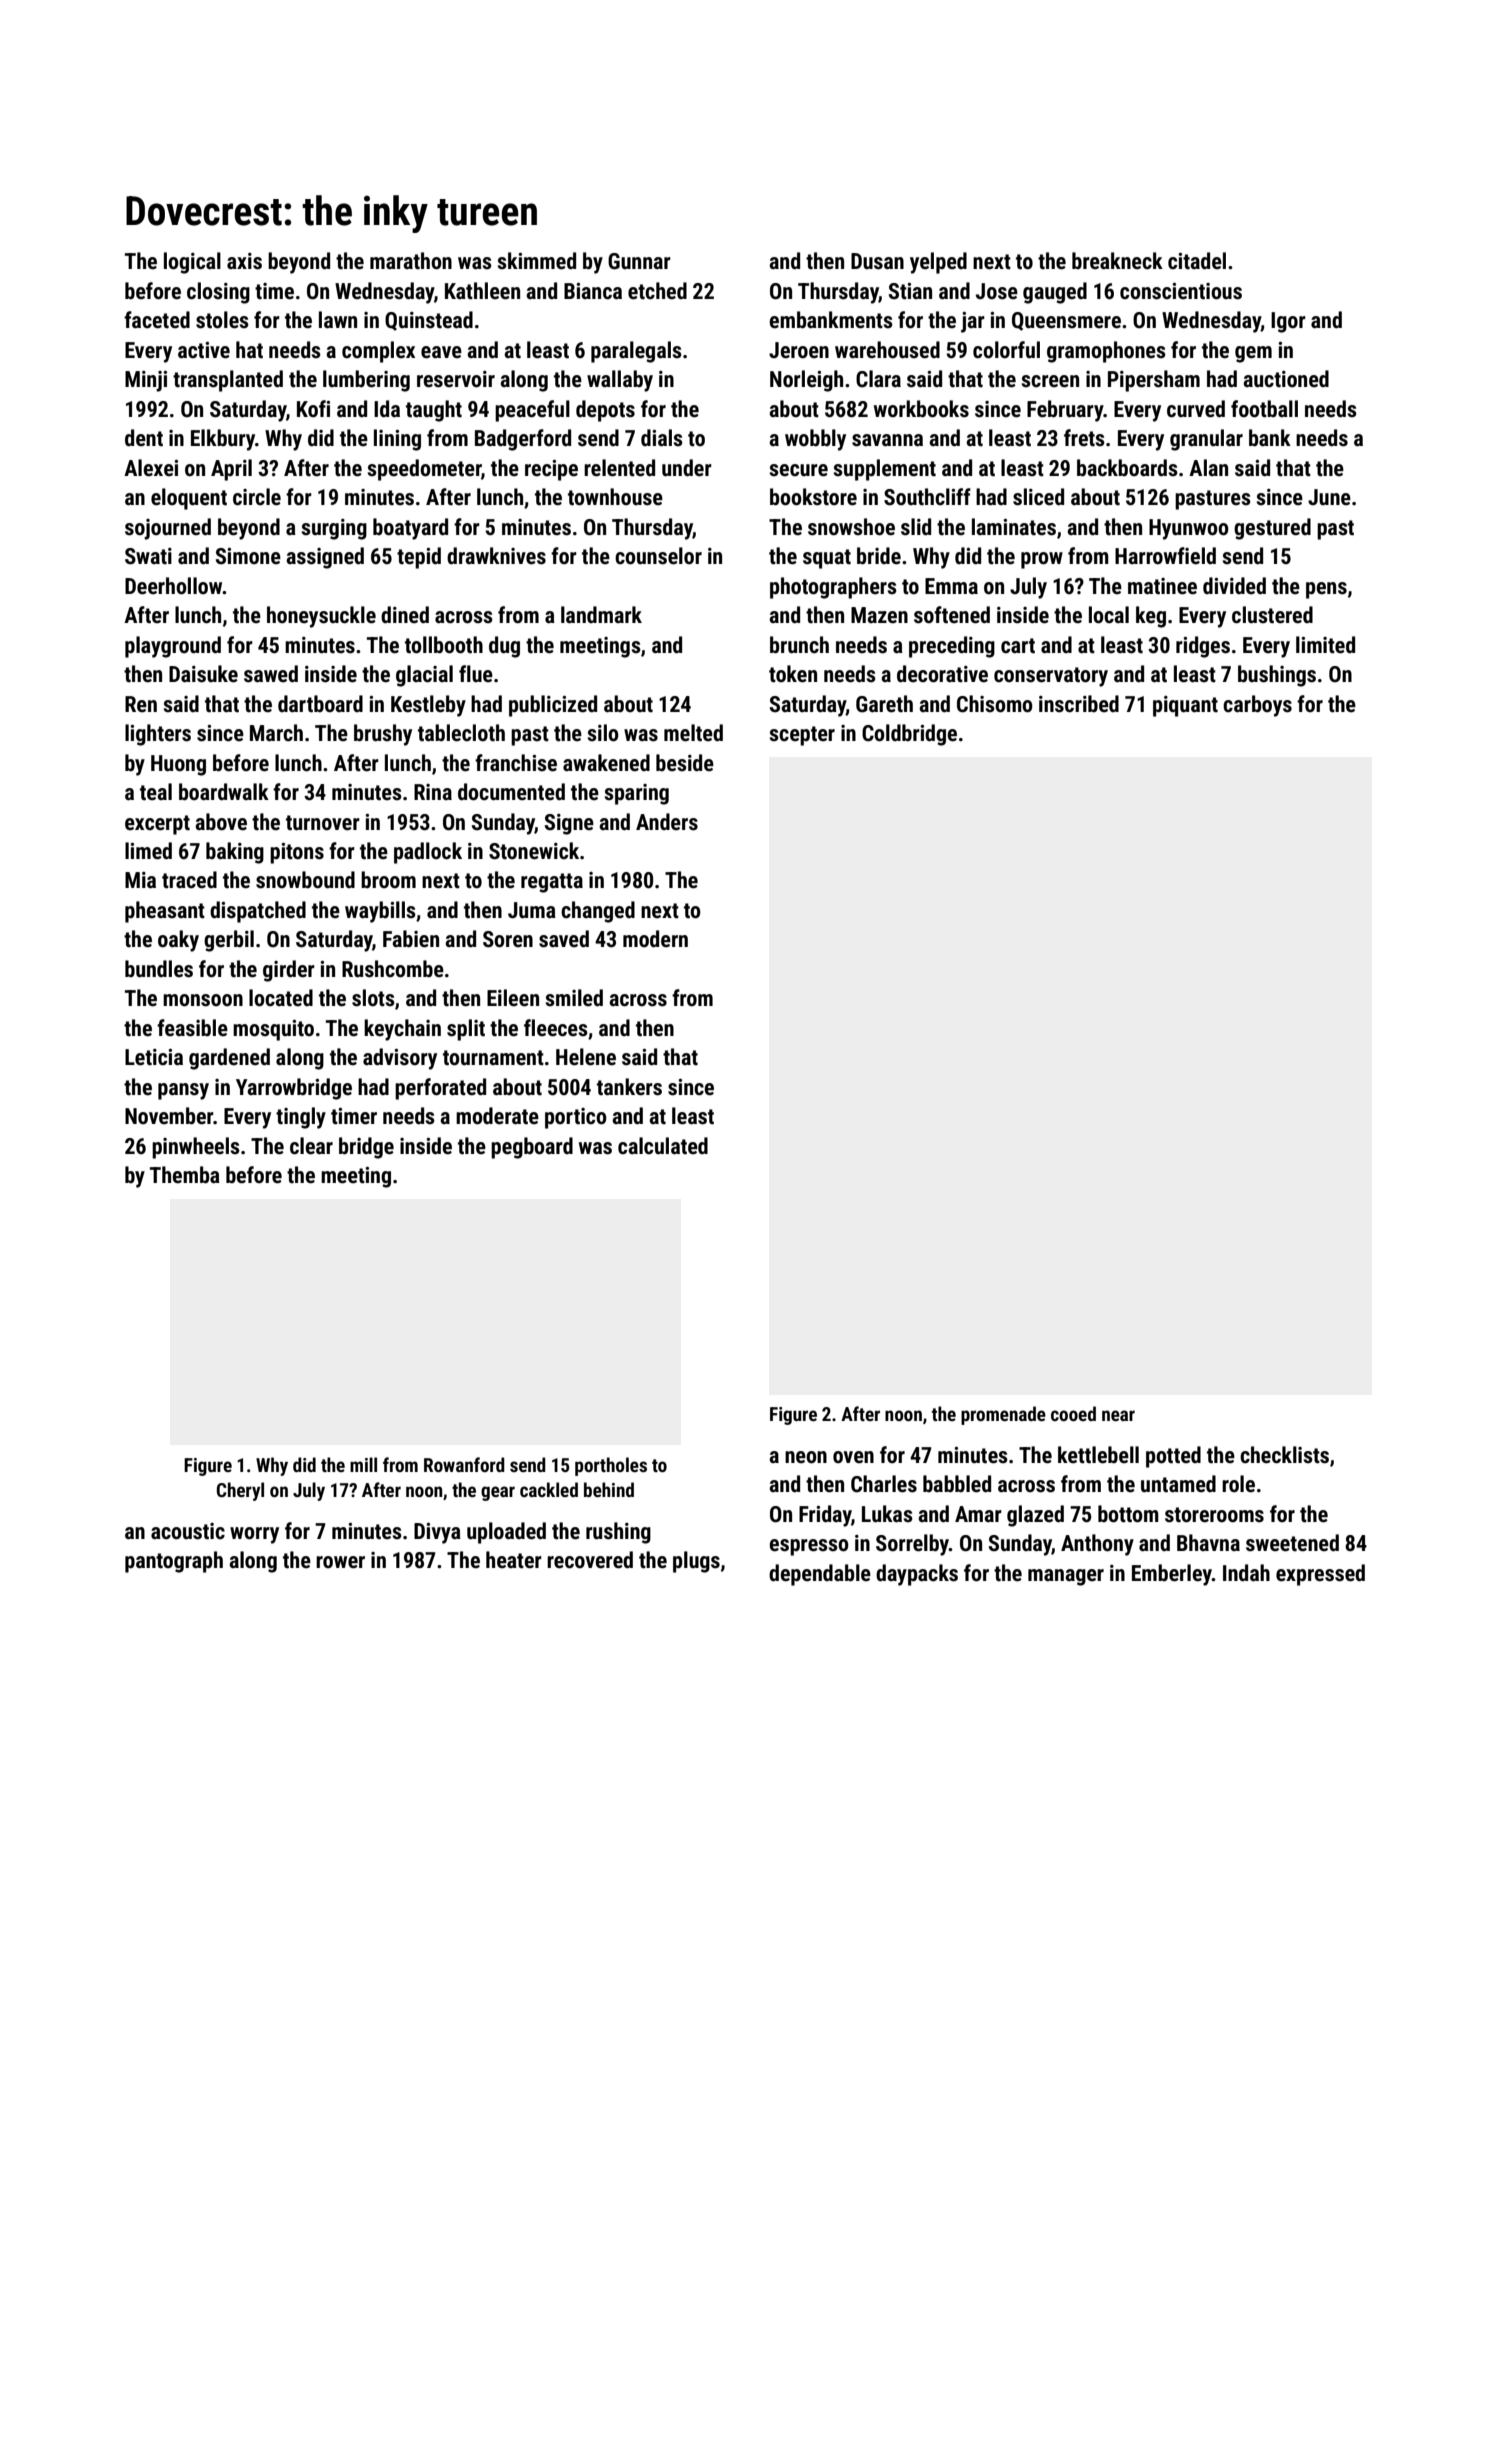  What do you see at coordinates (827, 559) in the image?
I see `squat` at bounding box center [827, 559].
